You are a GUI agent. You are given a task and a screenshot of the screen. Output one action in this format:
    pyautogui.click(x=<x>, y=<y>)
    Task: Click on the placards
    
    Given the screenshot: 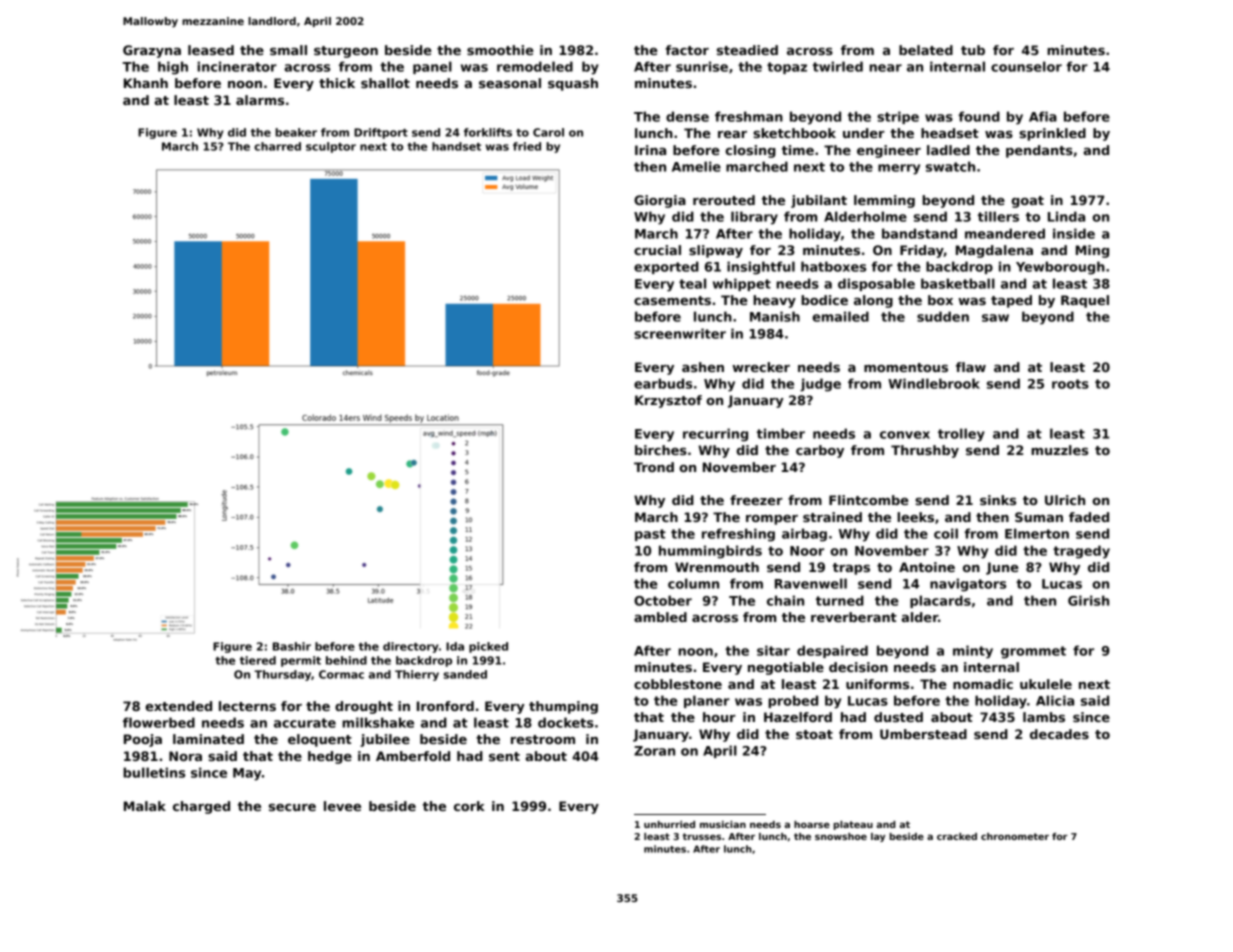 What is the action you would take?
    pyautogui.click(x=940, y=601)
